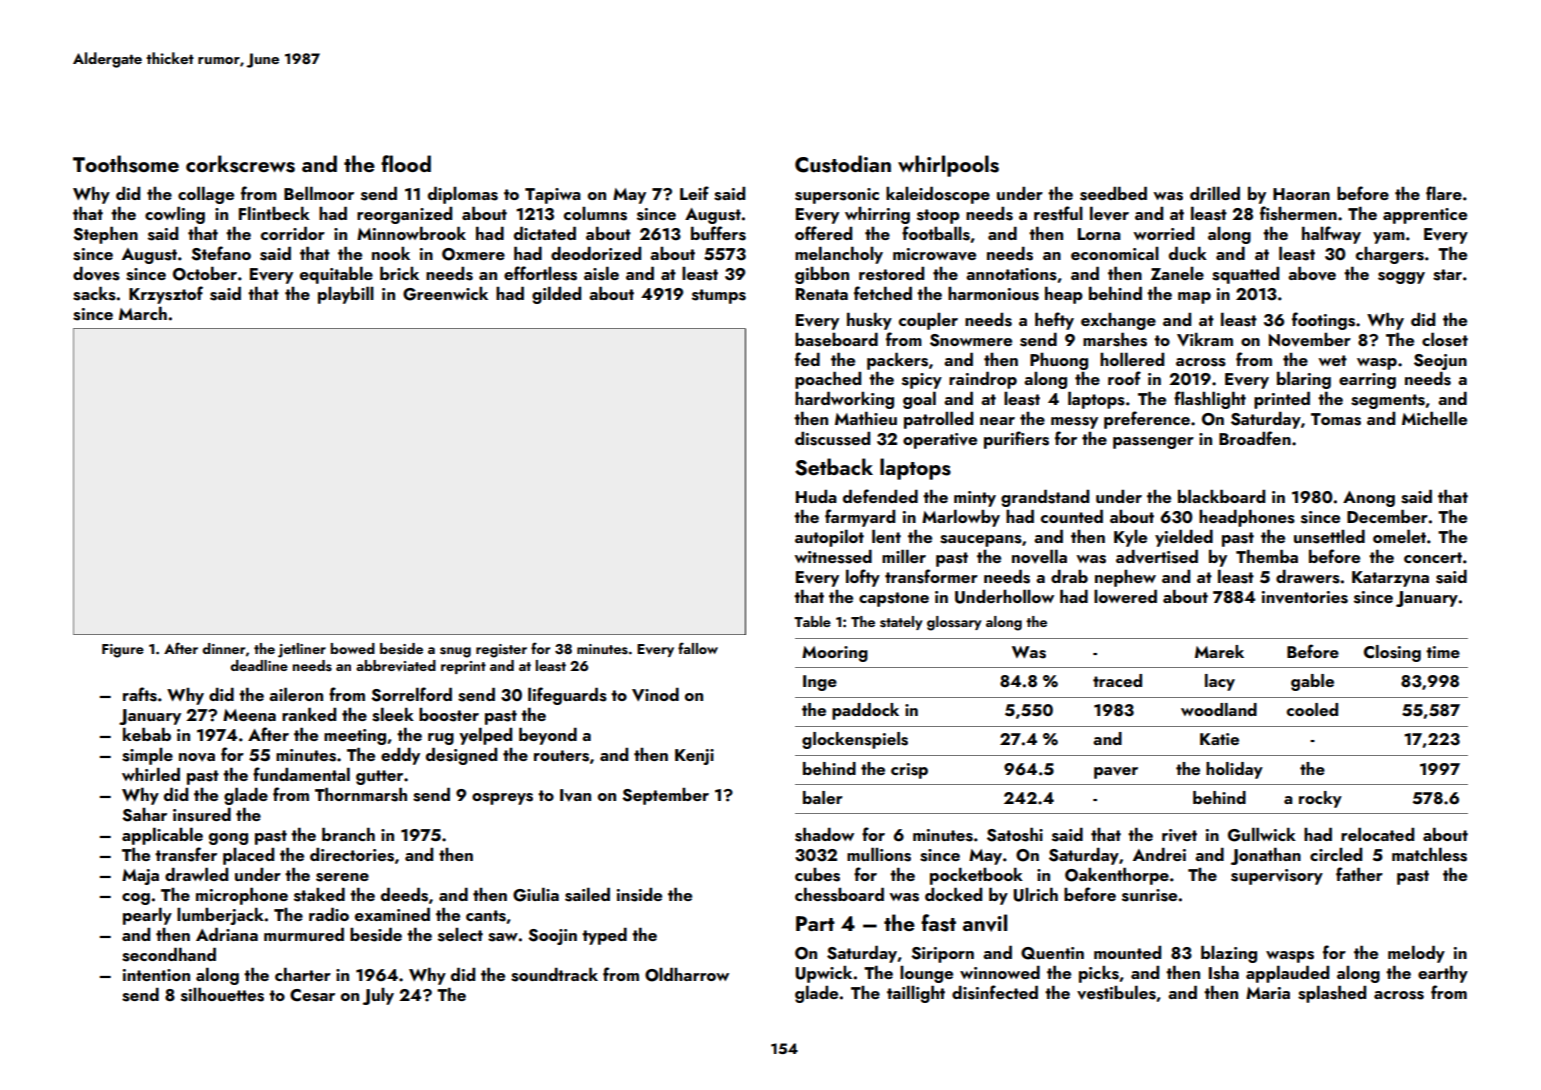  What do you see at coordinates (1205, 339) in the screenshot?
I see `Vikram` at bounding box center [1205, 339].
